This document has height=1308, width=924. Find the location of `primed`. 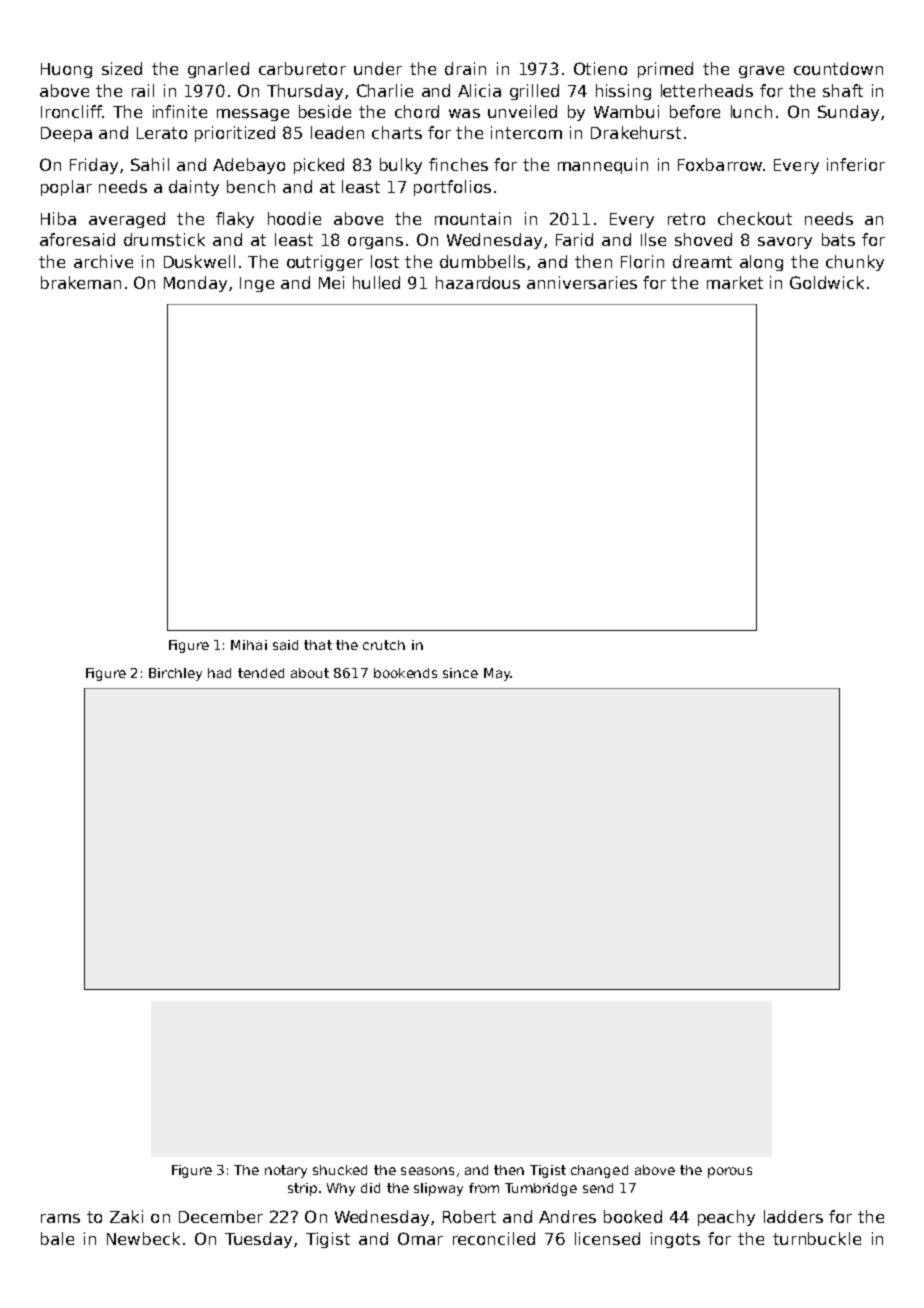

primed is located at coordinates (665, 70).
